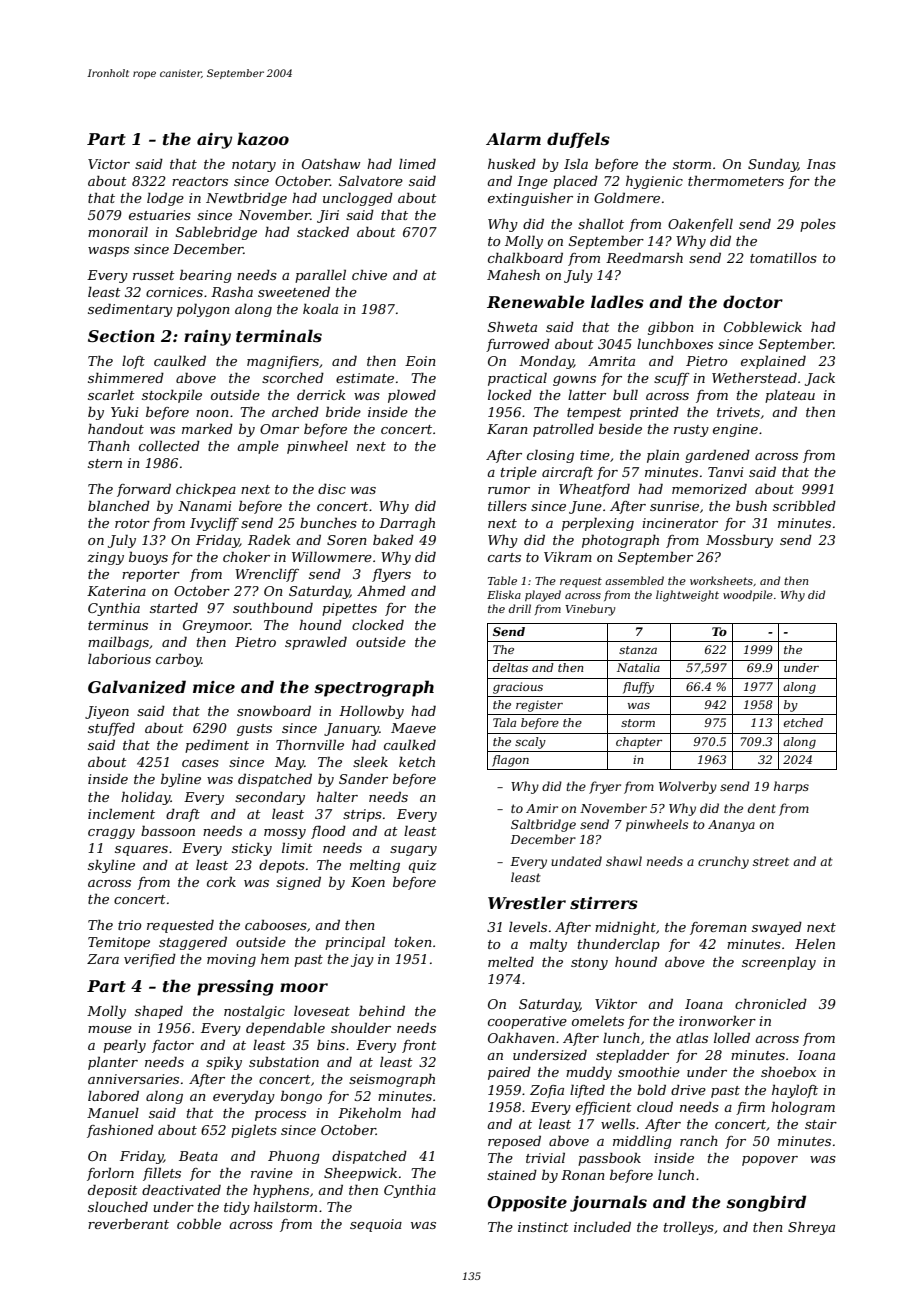 The width and height of the image is (924, 1314). Describe the element at coordinates (504, 557) in the image. I see `carts` at that location.
